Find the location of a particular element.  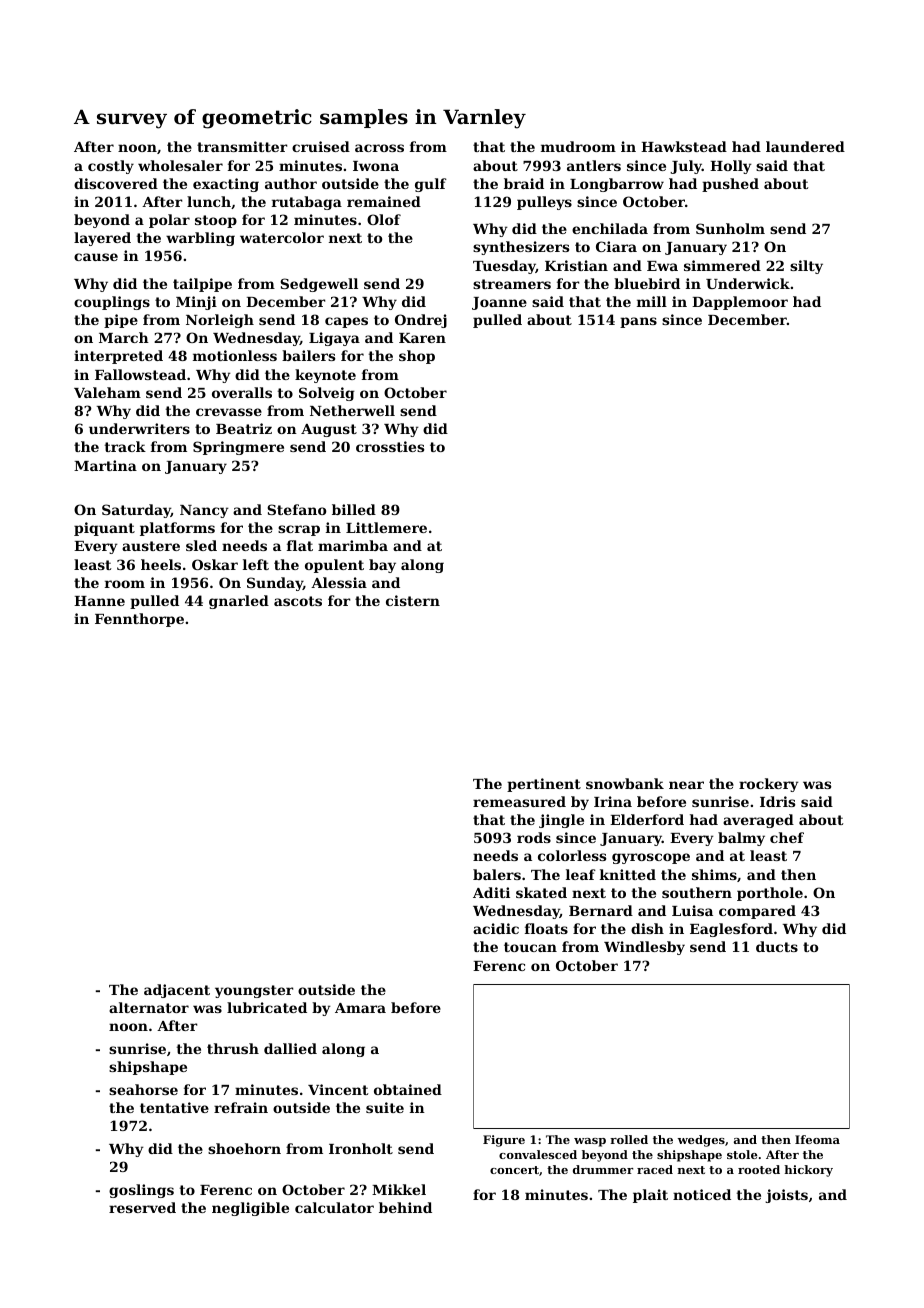

Dapplemoor is located at coordinates (740, 303).
